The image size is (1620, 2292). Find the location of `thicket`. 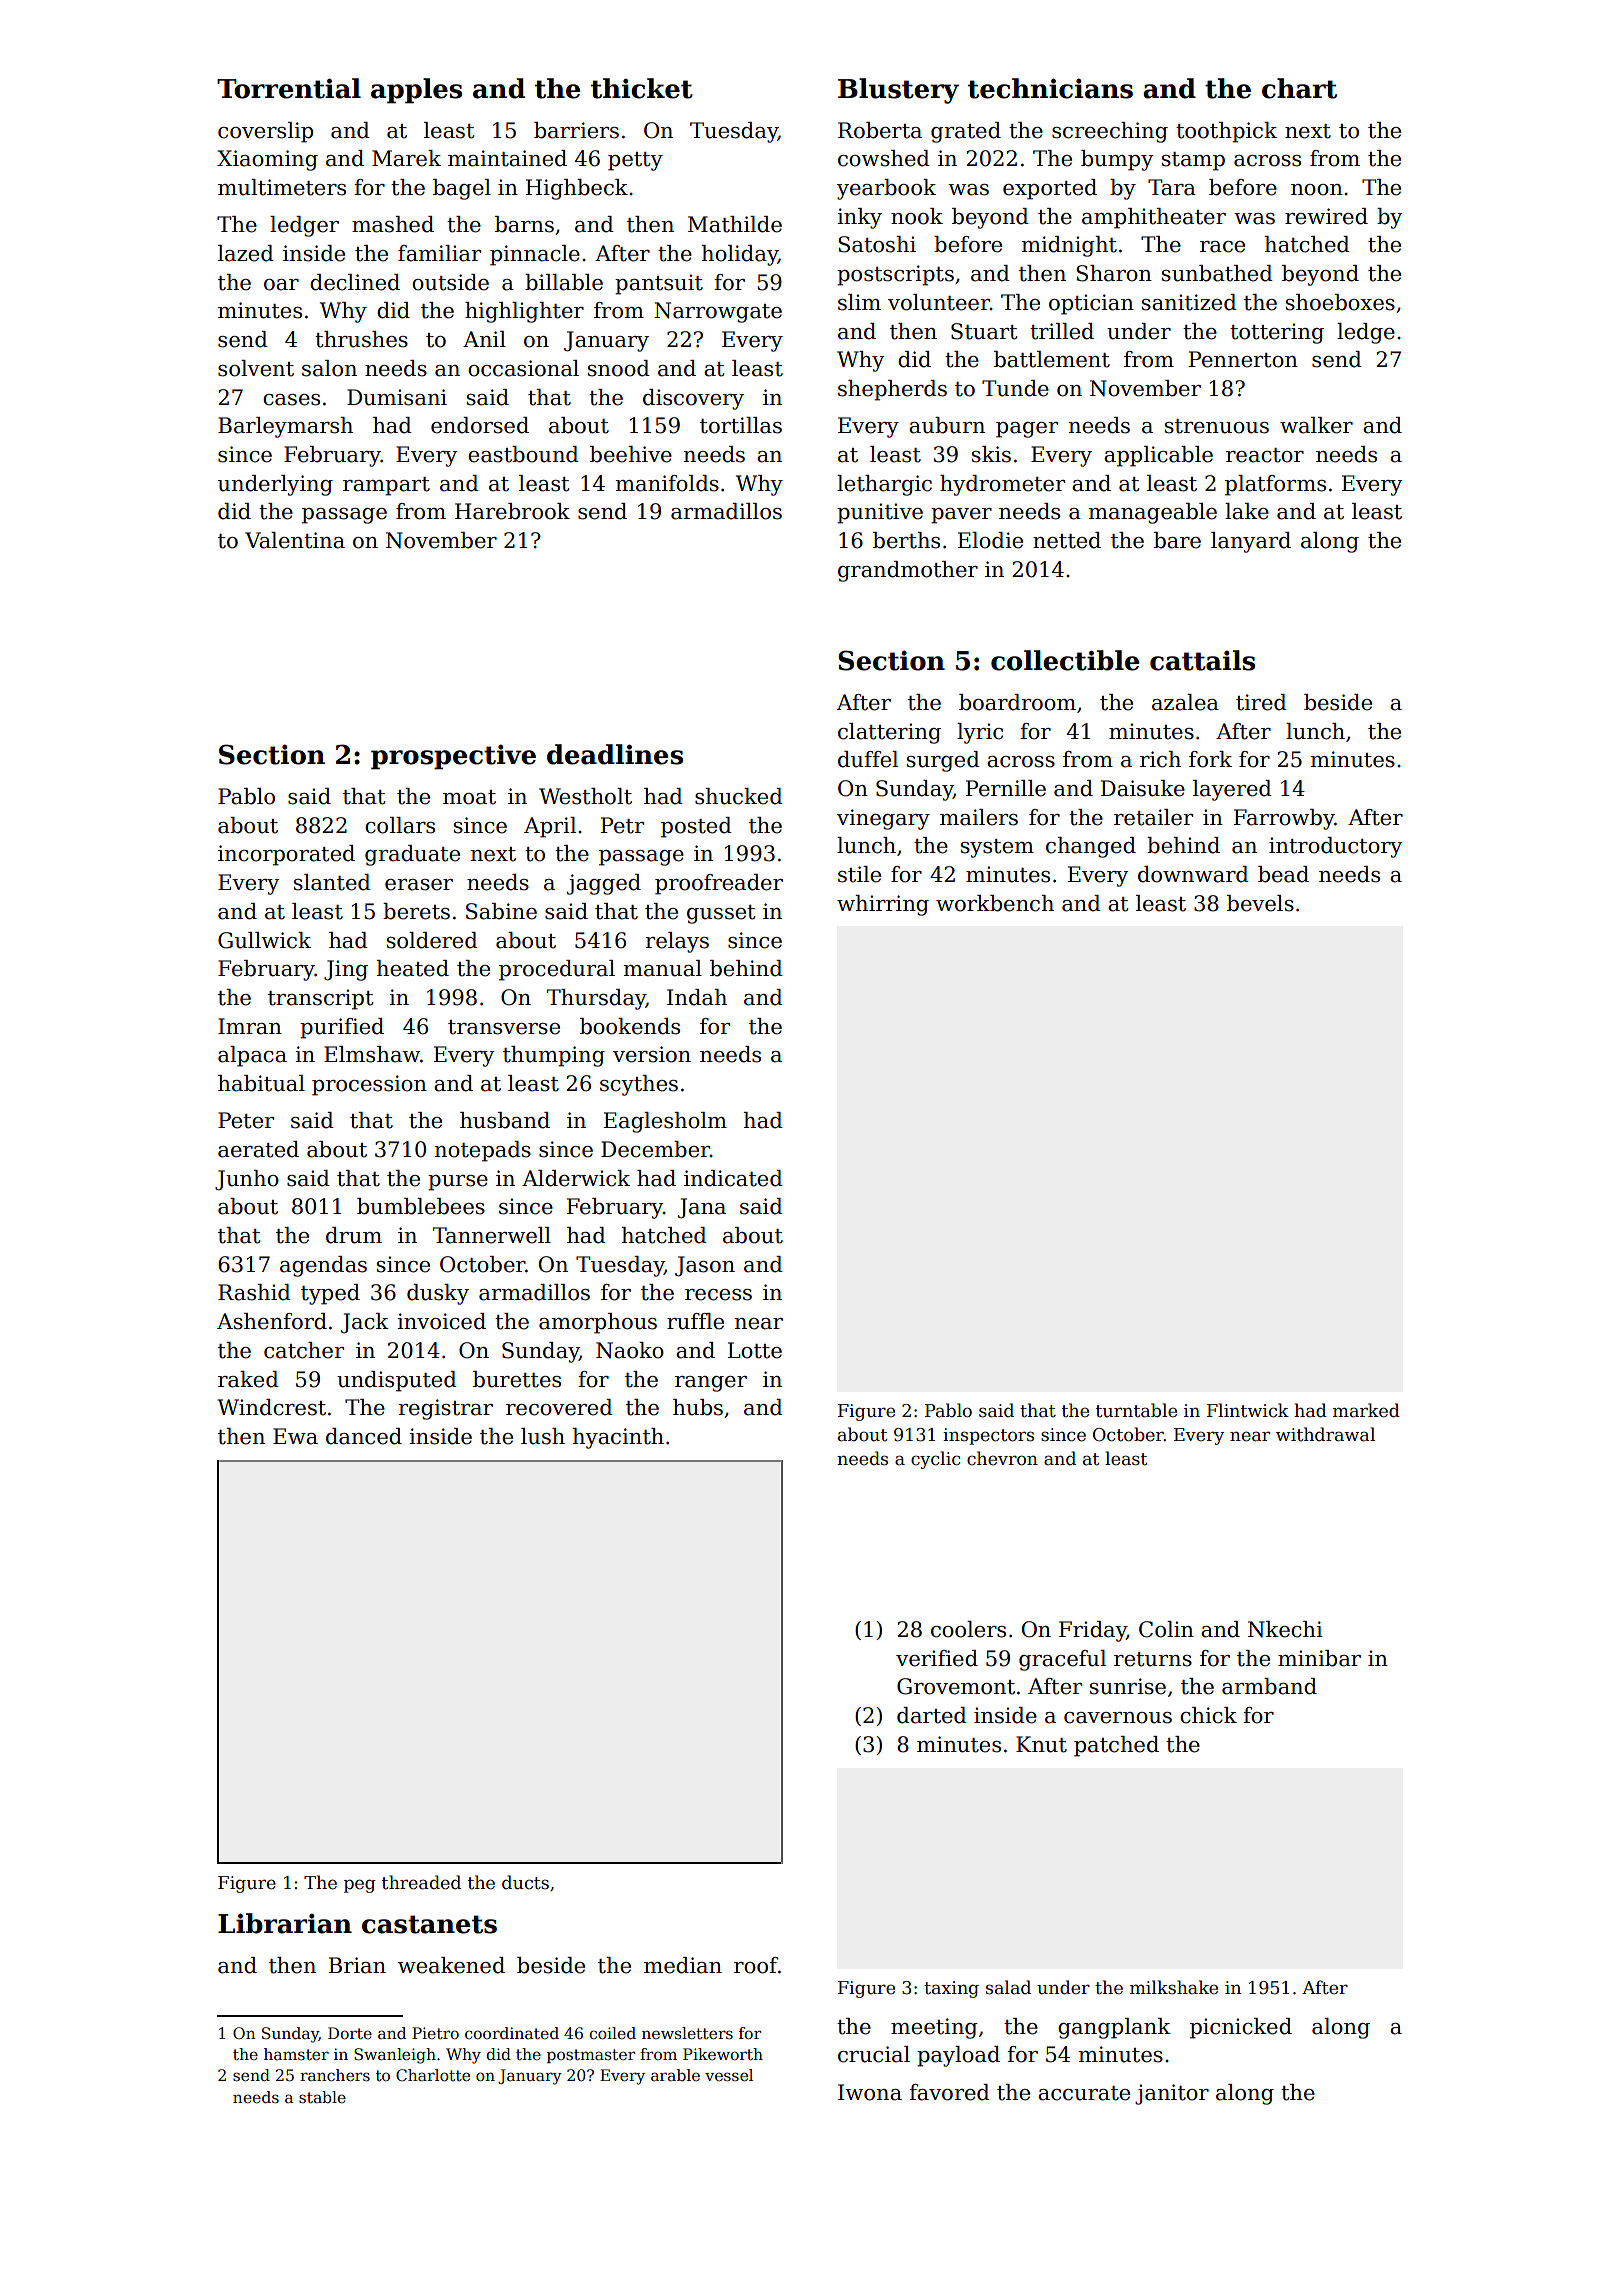

thicket is located at coordinates (642, 88).
